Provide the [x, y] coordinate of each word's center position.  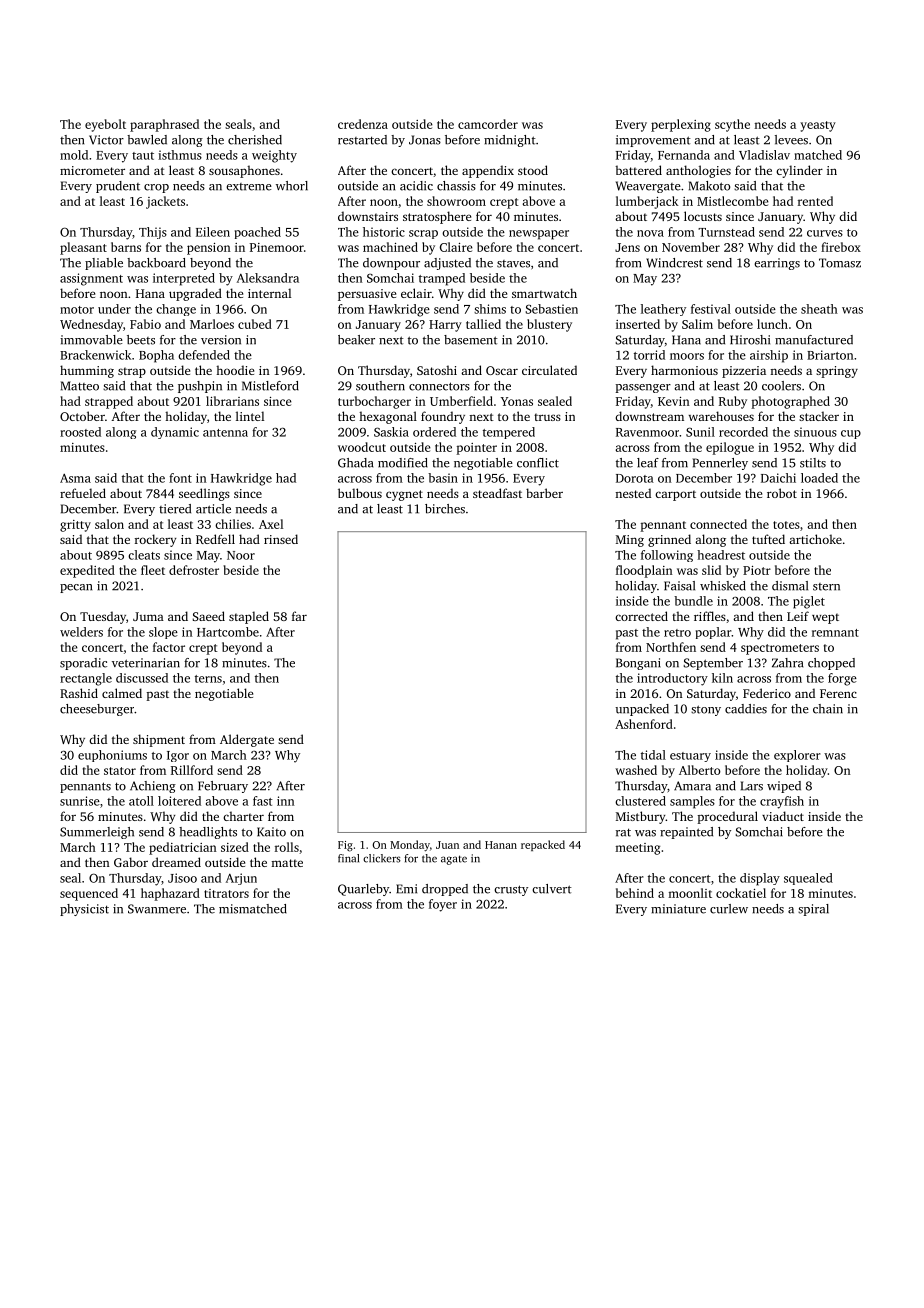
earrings [777, 264]
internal [269, 293]
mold [74, 155]
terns [208, 679]
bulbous [360, 493]
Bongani [638, 664]
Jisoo [182, 878]
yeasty [818, 126]
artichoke [815, 539]
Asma [75, 478]
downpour [391, 264]
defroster [194, 570]
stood [533, 170]
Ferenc [838, 693]
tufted [768, 539]
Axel [271, 524]
